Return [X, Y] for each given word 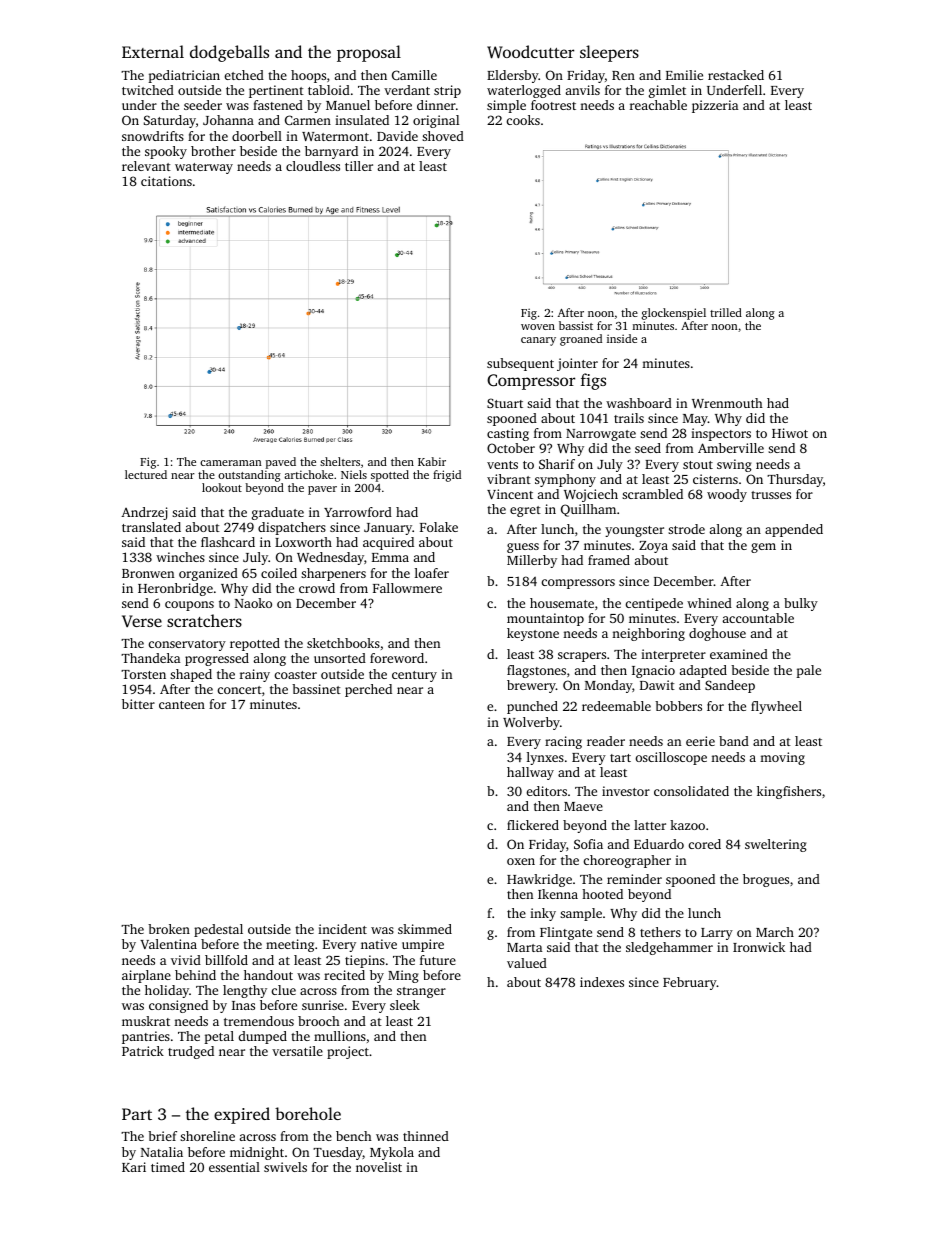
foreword [397, 658]
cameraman [231, 463]
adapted [703, 671]
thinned [426, 1136]
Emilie [684, 75]
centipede [654, 604]
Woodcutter [530, 52]
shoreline [207, 1136]
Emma [390, 557]
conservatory [187, 645]
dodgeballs [229, 53]
